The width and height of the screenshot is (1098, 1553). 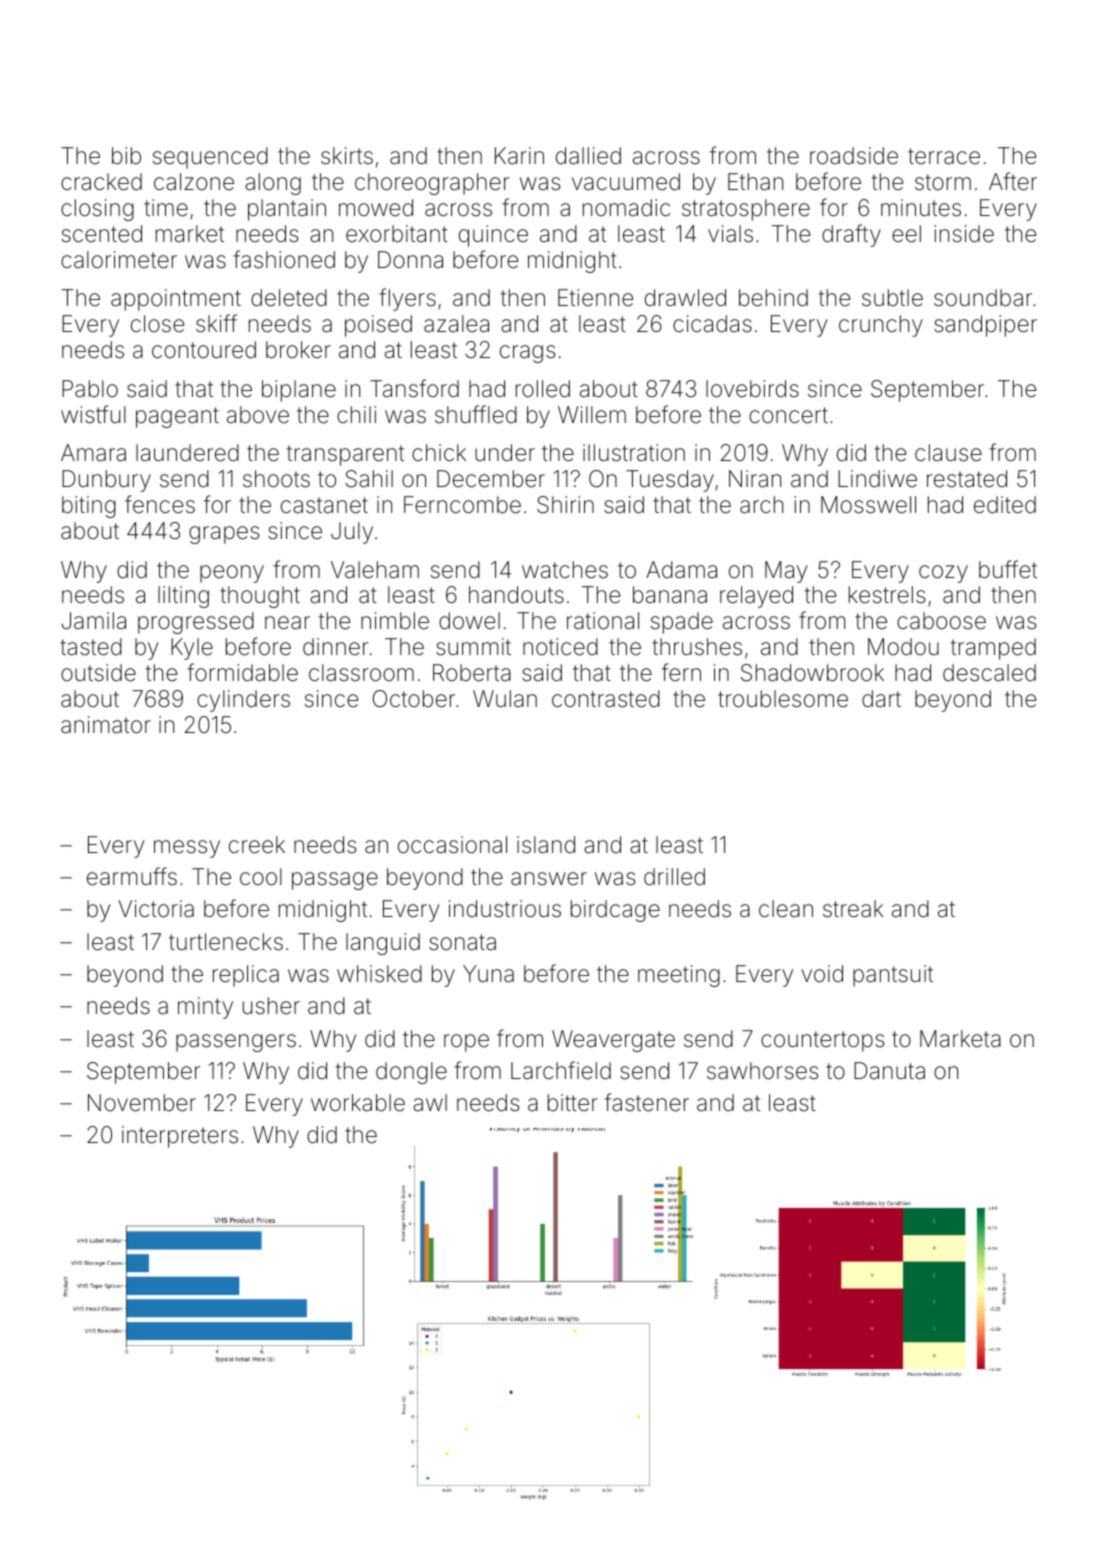 I want to click on minty, so click(x=205, y=1008).
